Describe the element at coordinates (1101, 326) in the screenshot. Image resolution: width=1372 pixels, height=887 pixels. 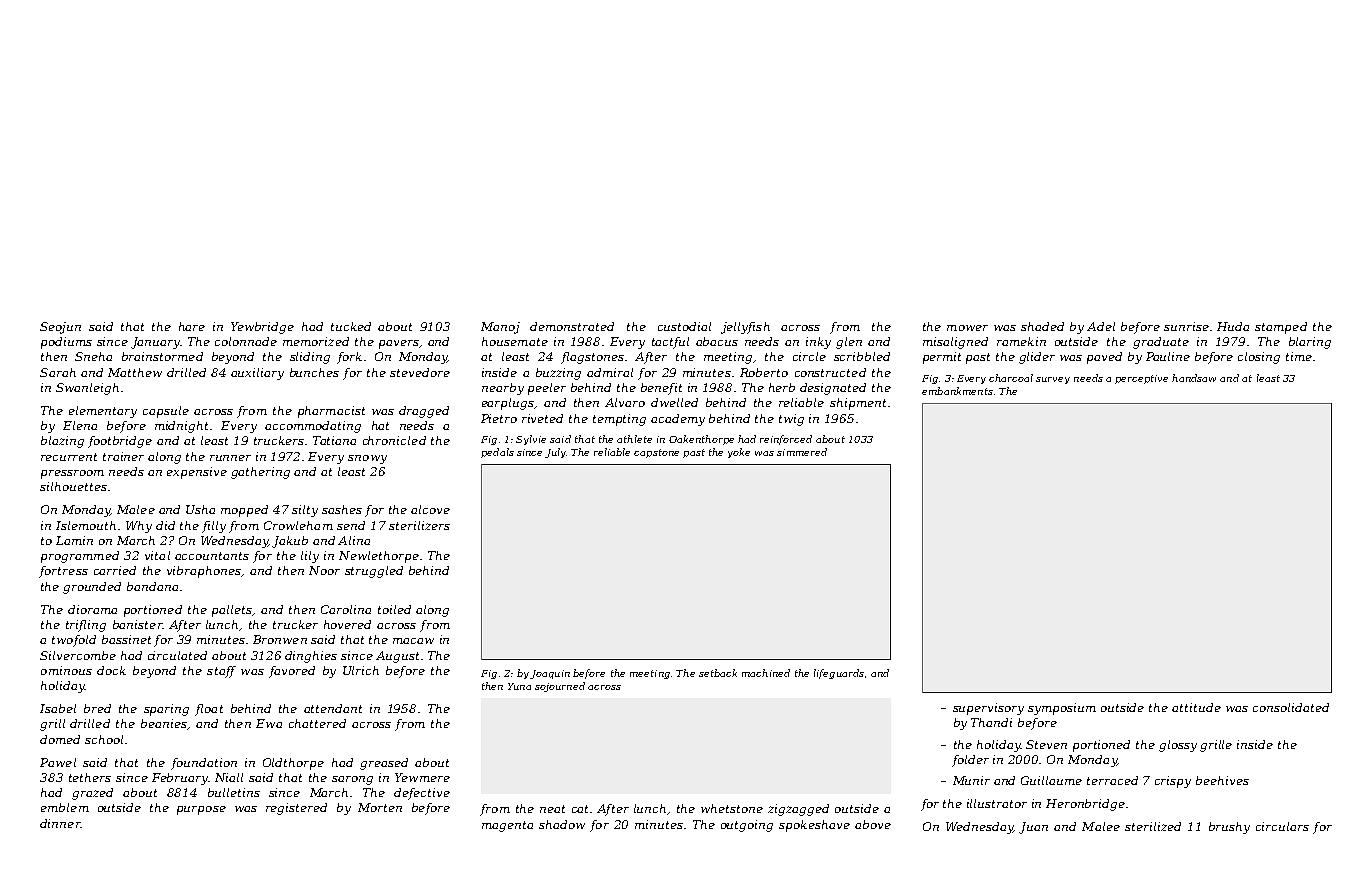
I see `Adel` at that location.
